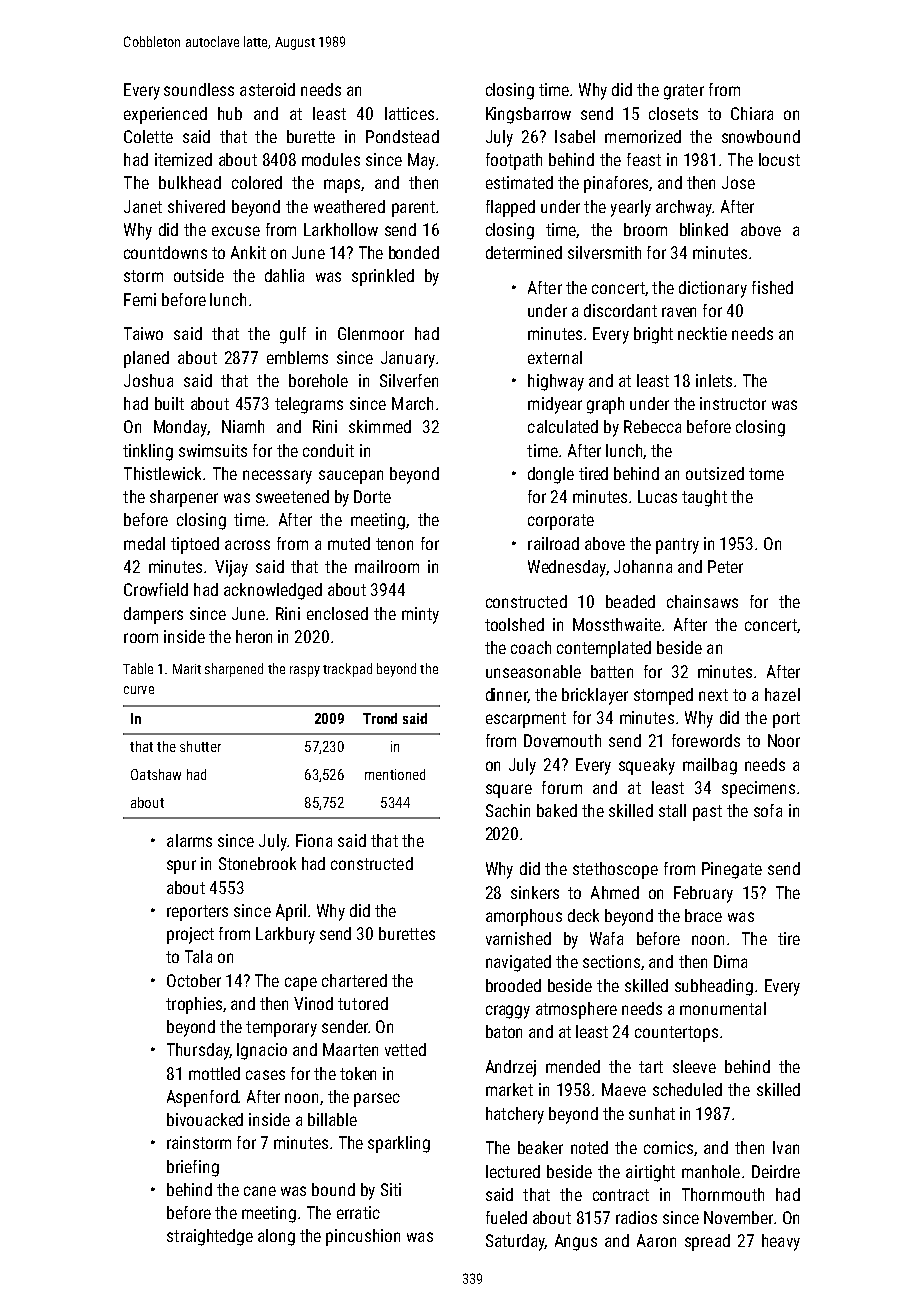 The height and width of the screenshot is (1311, 924). I want to click on chartered, so click(354, 980).
